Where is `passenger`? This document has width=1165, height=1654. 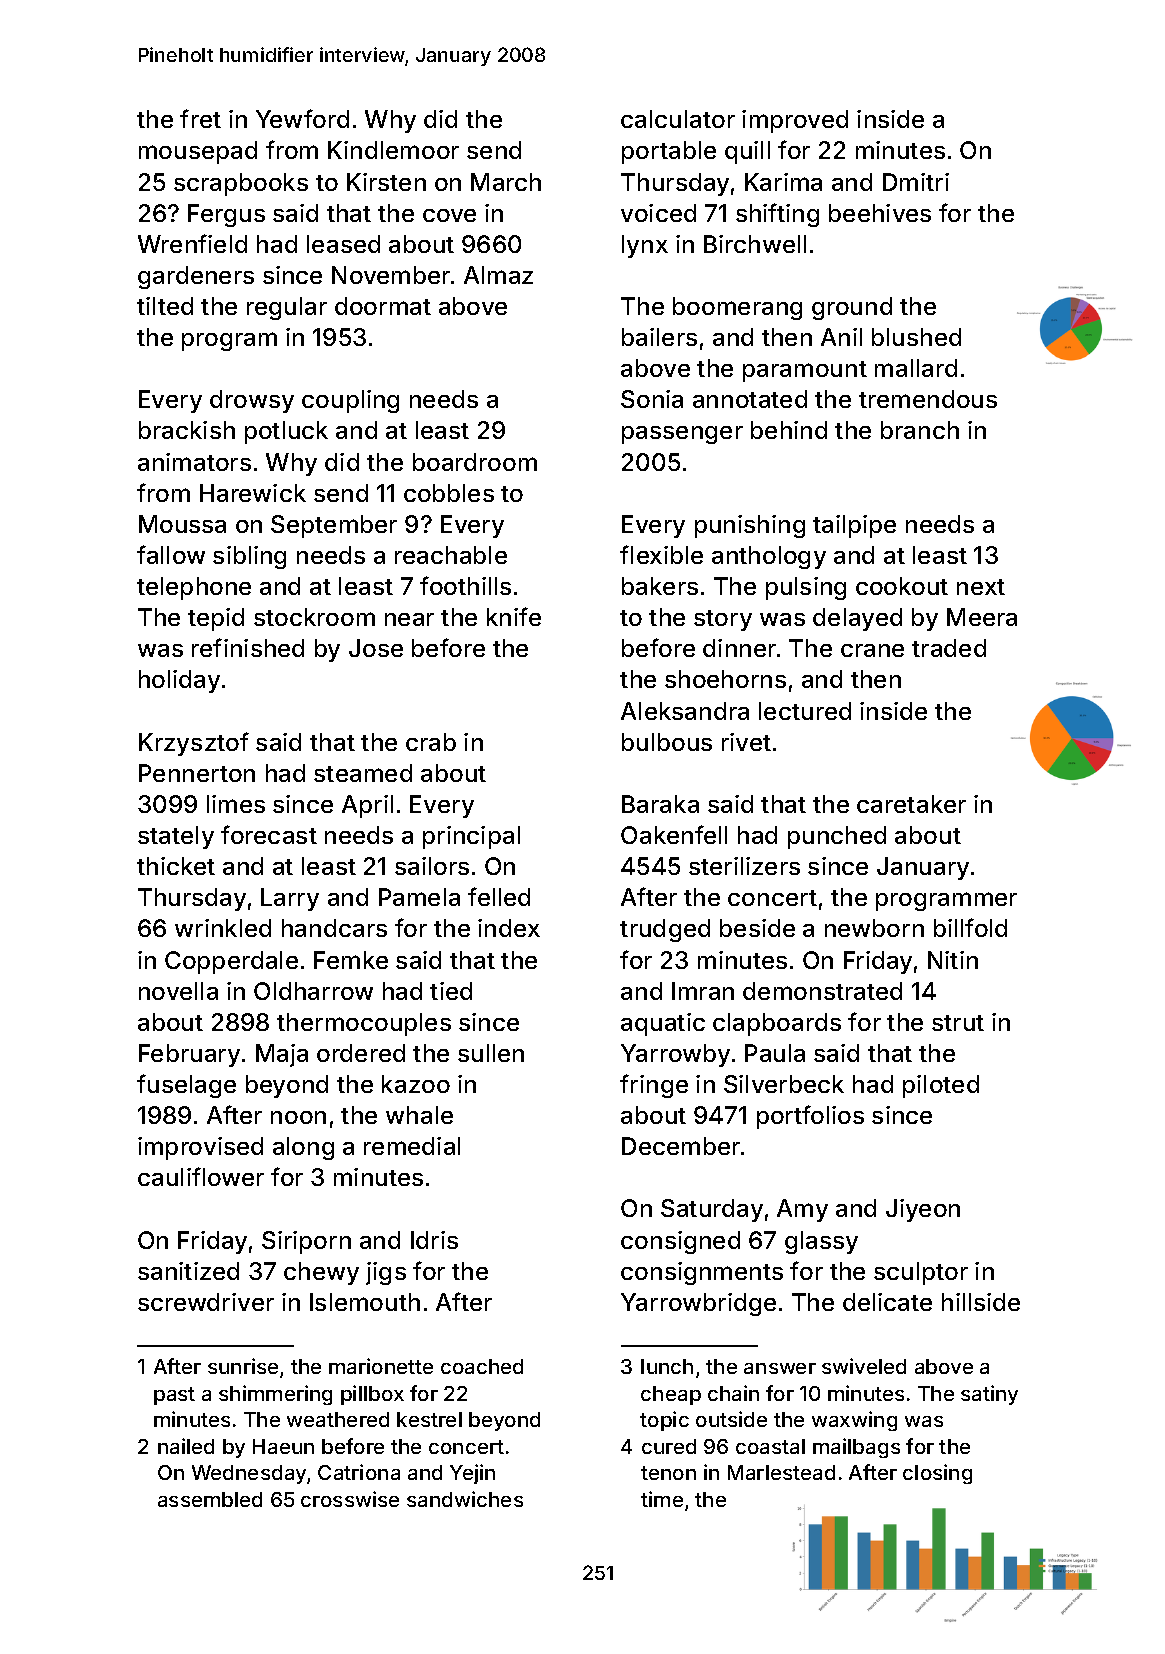 passenger is located at coordinates (682, 435).
